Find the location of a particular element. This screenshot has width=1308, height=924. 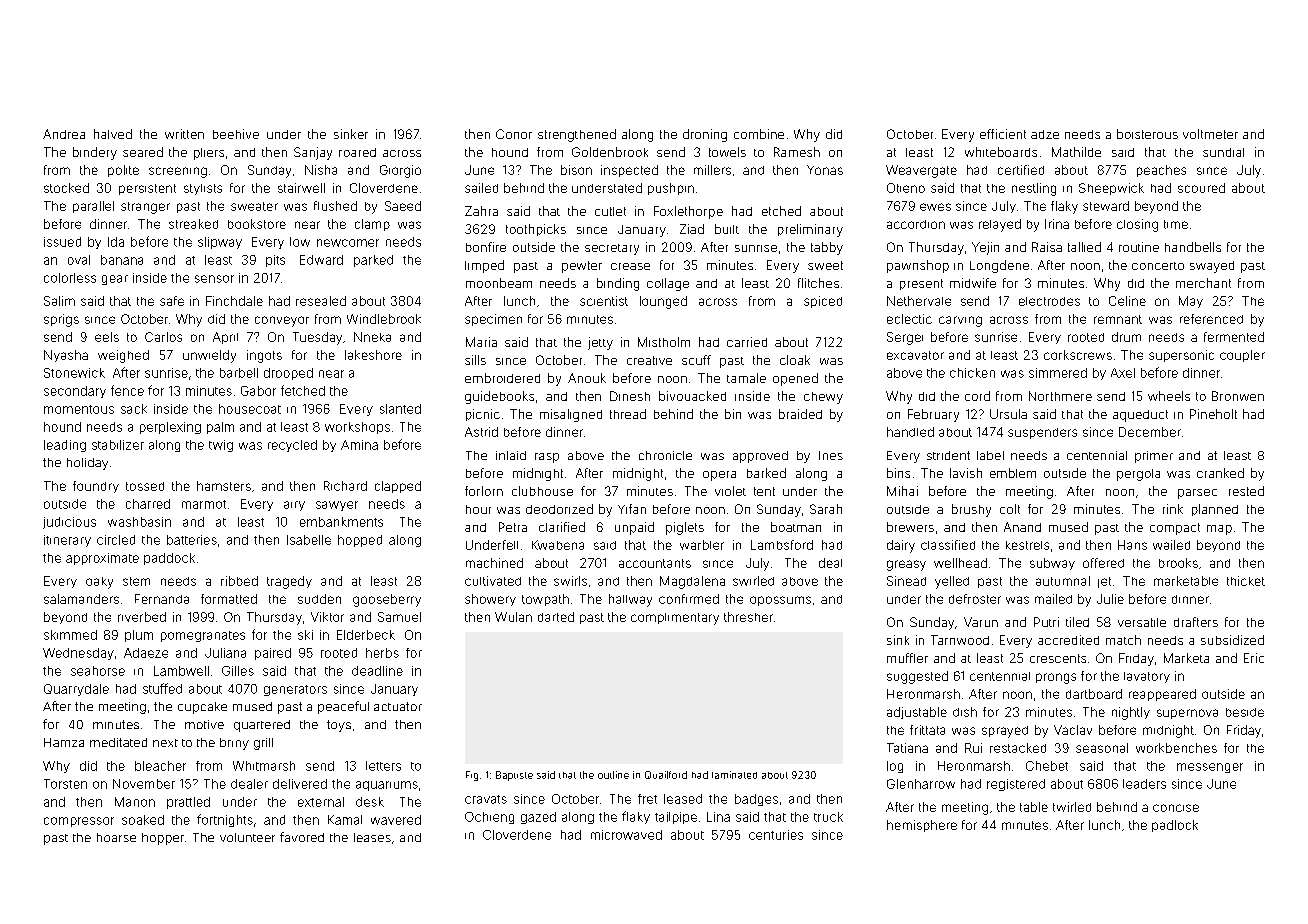

pushpin is located at coordinates (671, 189).
